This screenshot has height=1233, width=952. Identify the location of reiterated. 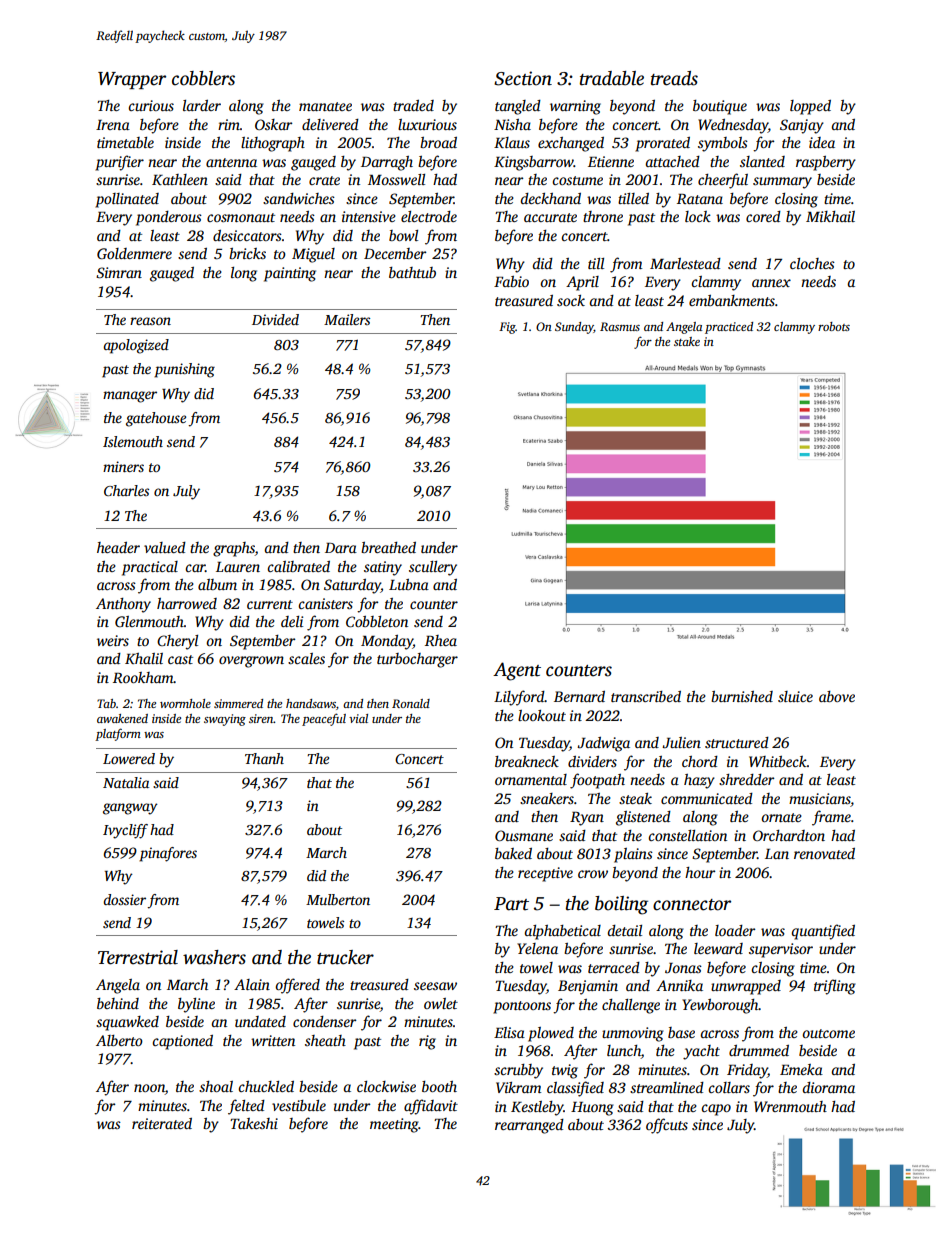
(162, 1123).
